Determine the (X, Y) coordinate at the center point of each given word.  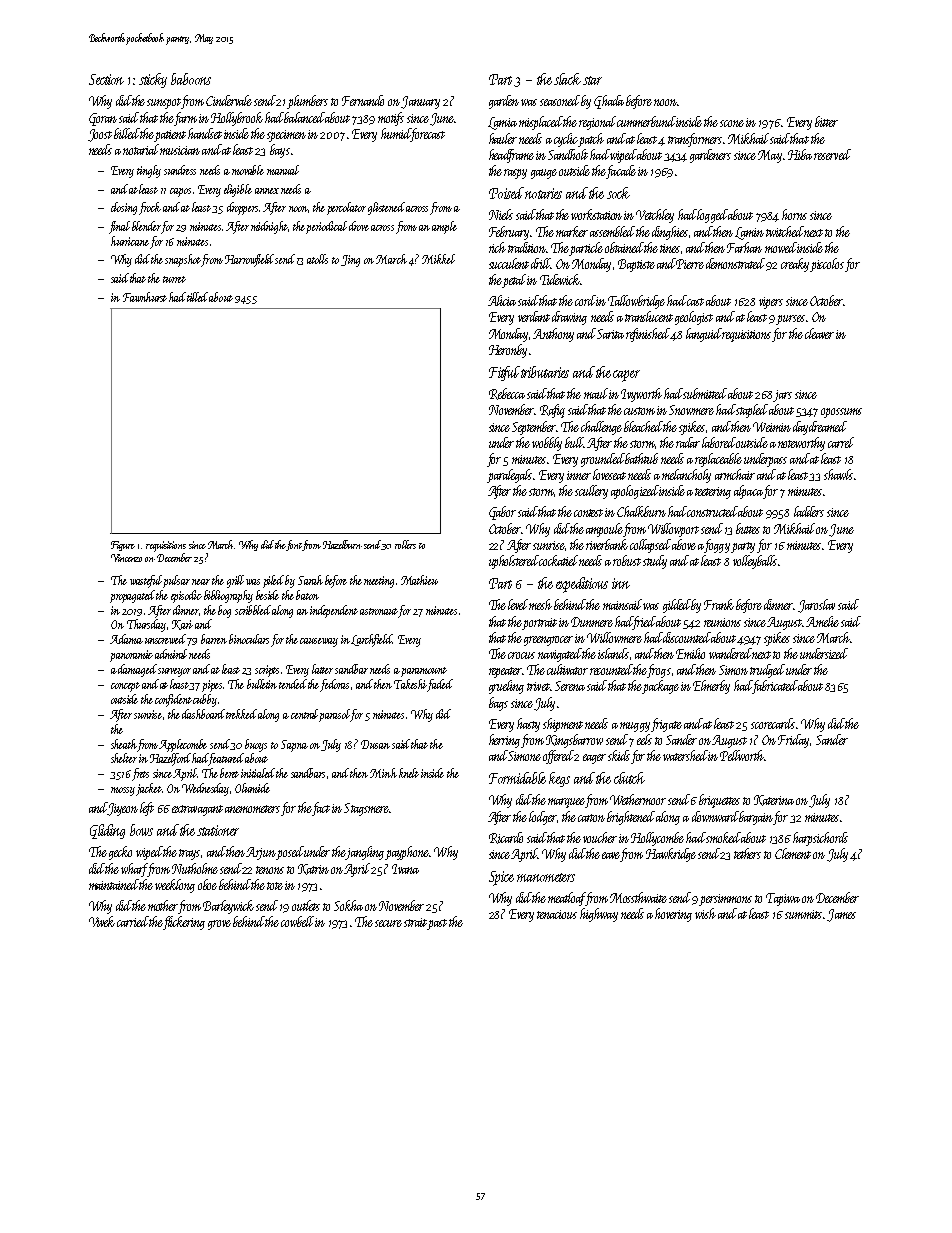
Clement (793, 853)
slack (567, 79)
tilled (198, 297)
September (534, 428)
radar (688, 442)
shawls (838, 474)
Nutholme (195, 868)
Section (106, 79)
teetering (713, 493)
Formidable (517, 778)
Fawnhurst (145, 297)
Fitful (504, 373)
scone (732, 123)
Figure (123, 546)
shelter (124, 758)
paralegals (509, 476)
